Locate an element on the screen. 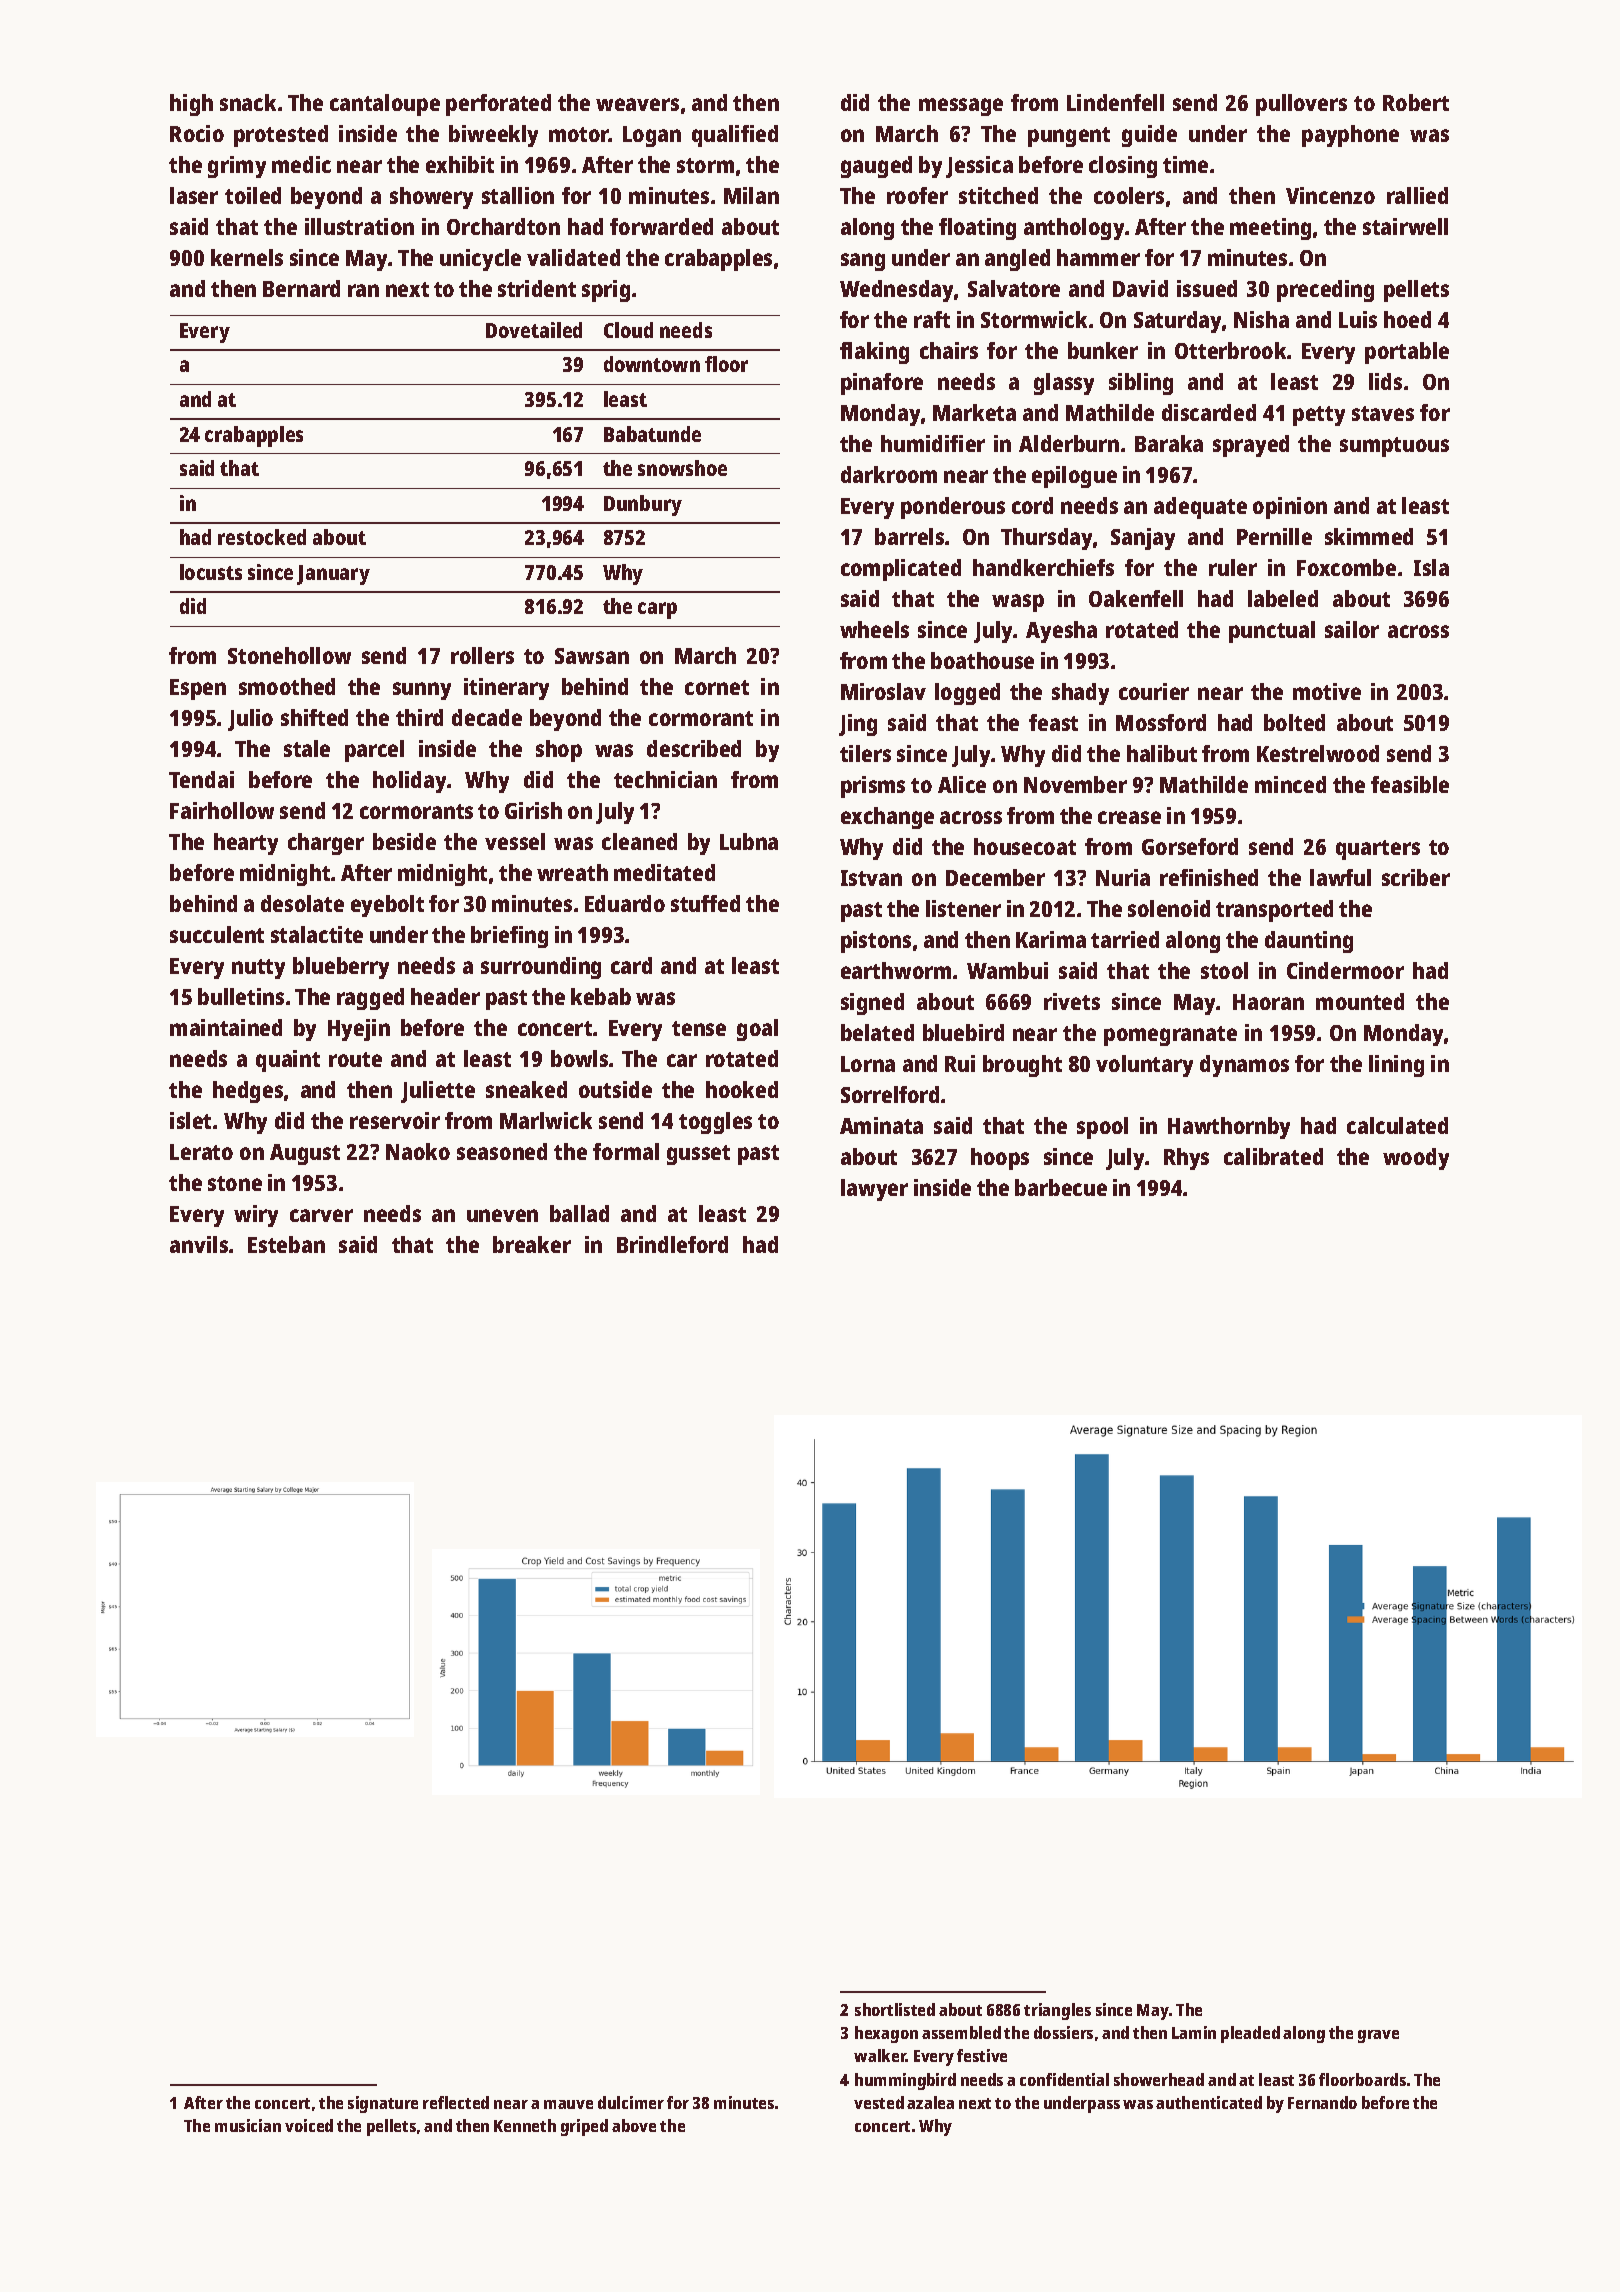  Kenneth is located at coordinates (525, 2125).
